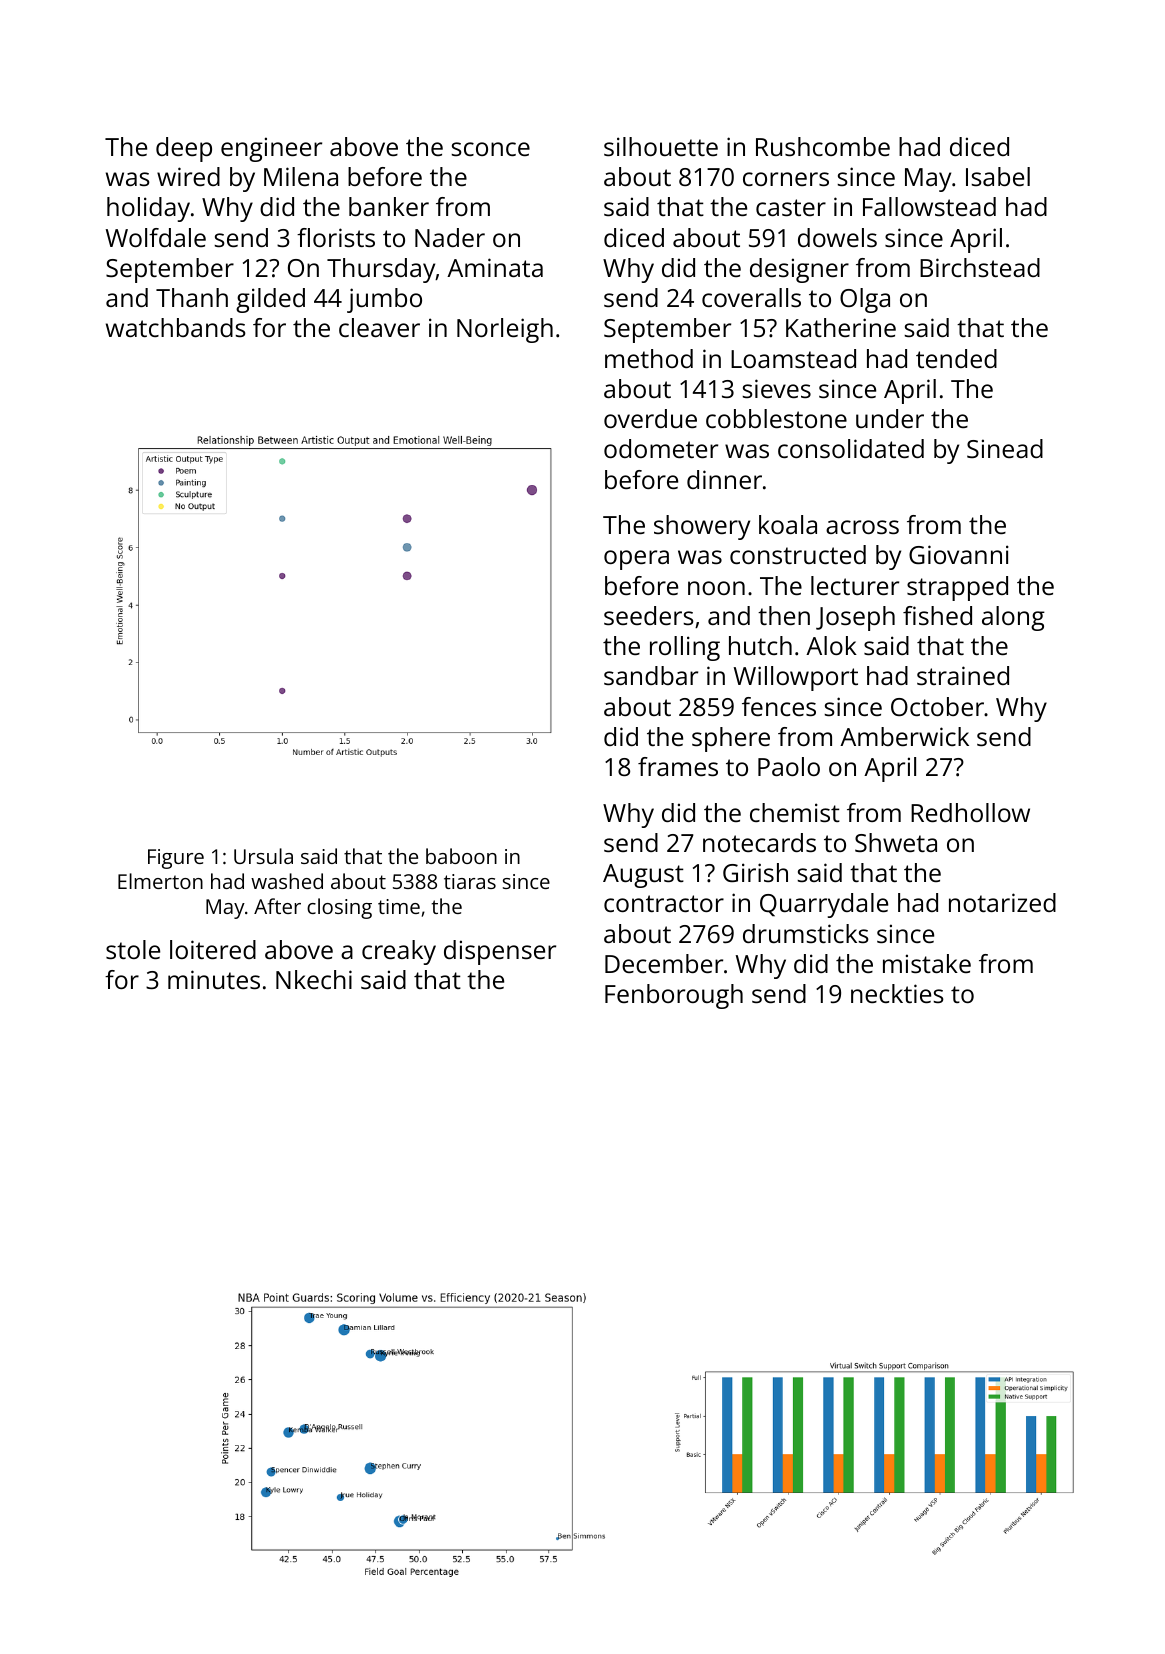 This image has height=1654, width=1165. Describe the element at coordinates (490, 149) in the image. I see `sconce` at that location.
